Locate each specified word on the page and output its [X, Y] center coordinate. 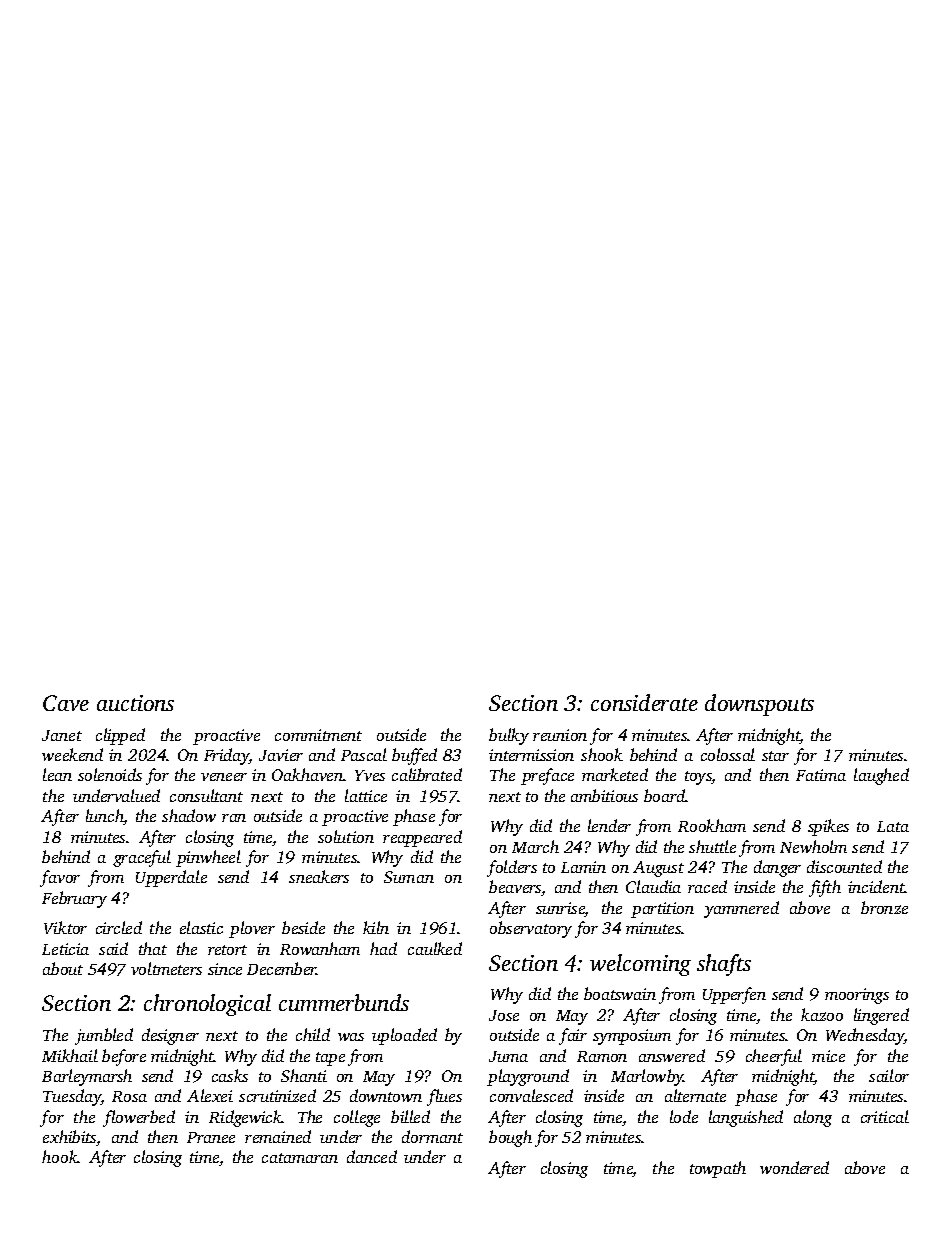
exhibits [70, 1138]
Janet [62, 735]
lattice [366, 795]
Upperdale [171, 878]
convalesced [531, 1095]
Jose [504, 1015]
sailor [889, 1075]
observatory [531, 929]
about [63, 968]
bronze [884, 907]
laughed [881, 776]
